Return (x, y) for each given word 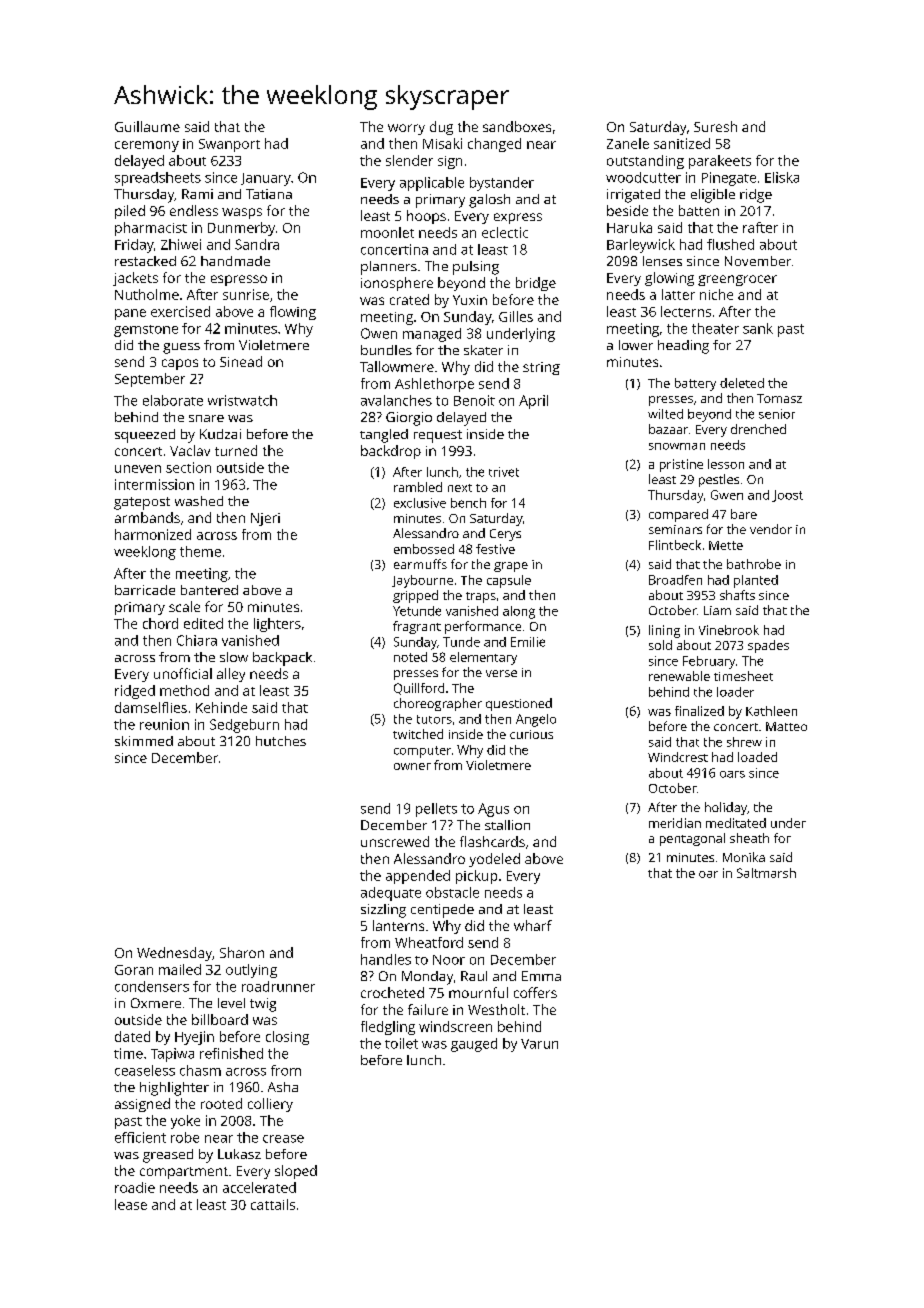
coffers (535, 992)
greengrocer (737, 280)
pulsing (476, 268)
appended (418, 877)
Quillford (419, 689)
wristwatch (242, 400)
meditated (736, 823)
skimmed (144, 741)
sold (660, 645)
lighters (277, 625)
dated (132, 1036)
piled (130, 212)
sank (758, 328)
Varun (539, 1044)
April (533, 402)
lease (131, 1204)
